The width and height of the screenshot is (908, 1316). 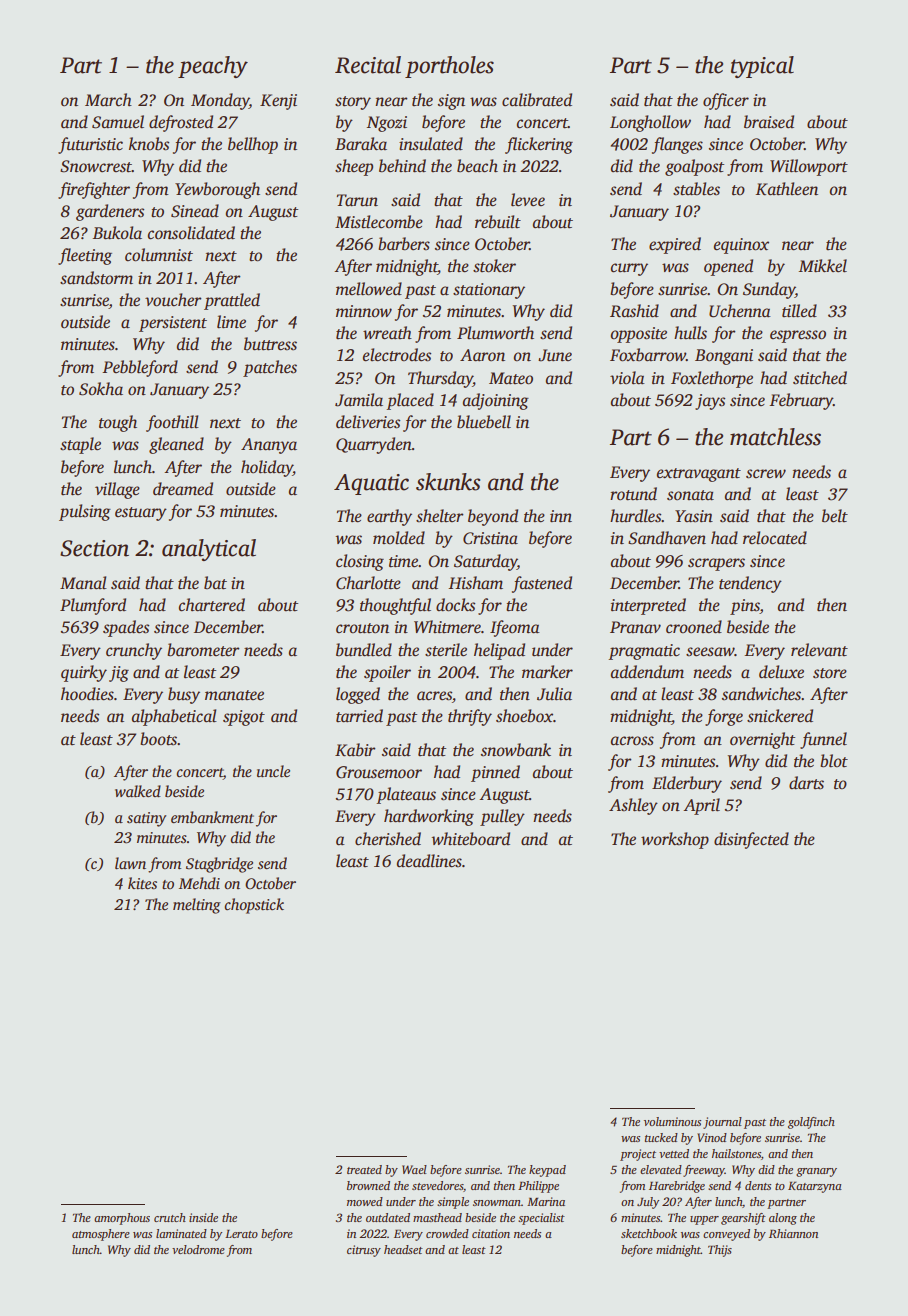 What do you see at coordinates (87, 694) in the screenshot?
I see `hoodies` at bounding box center [87, 694].
